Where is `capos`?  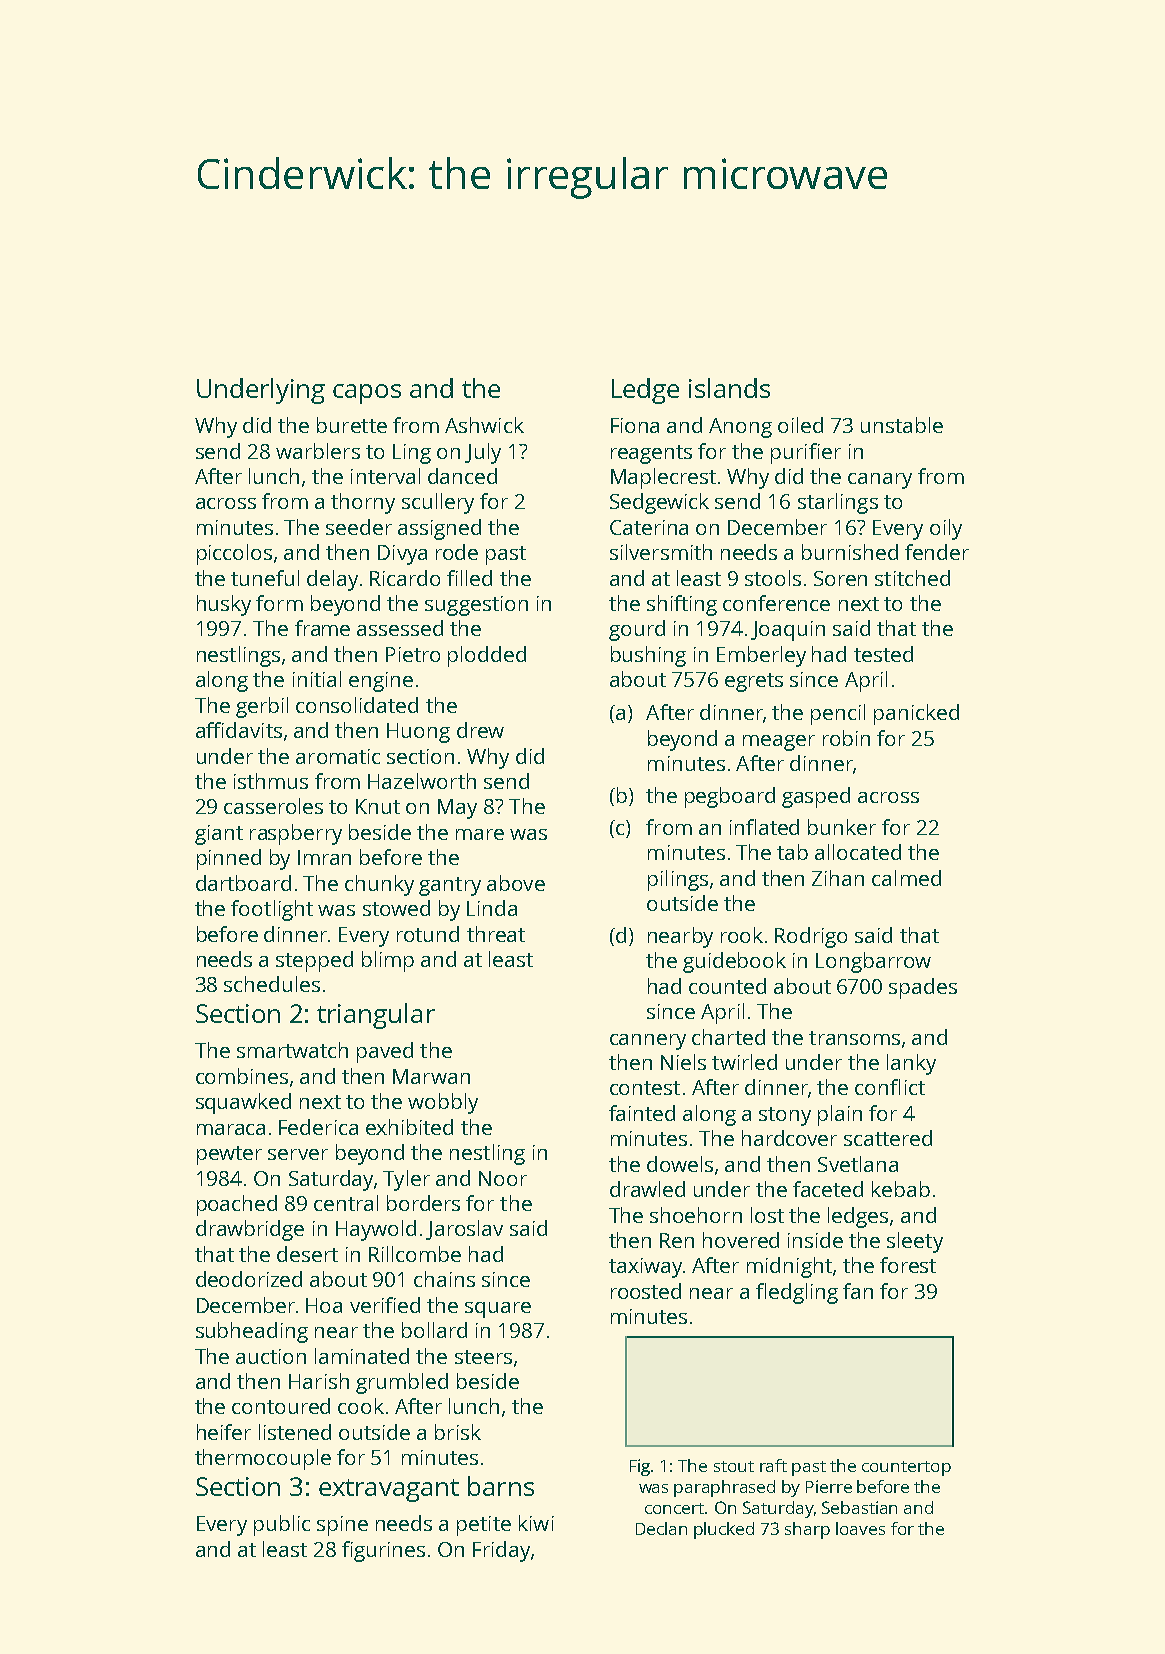
capos is located at coordinates (367, 394).
